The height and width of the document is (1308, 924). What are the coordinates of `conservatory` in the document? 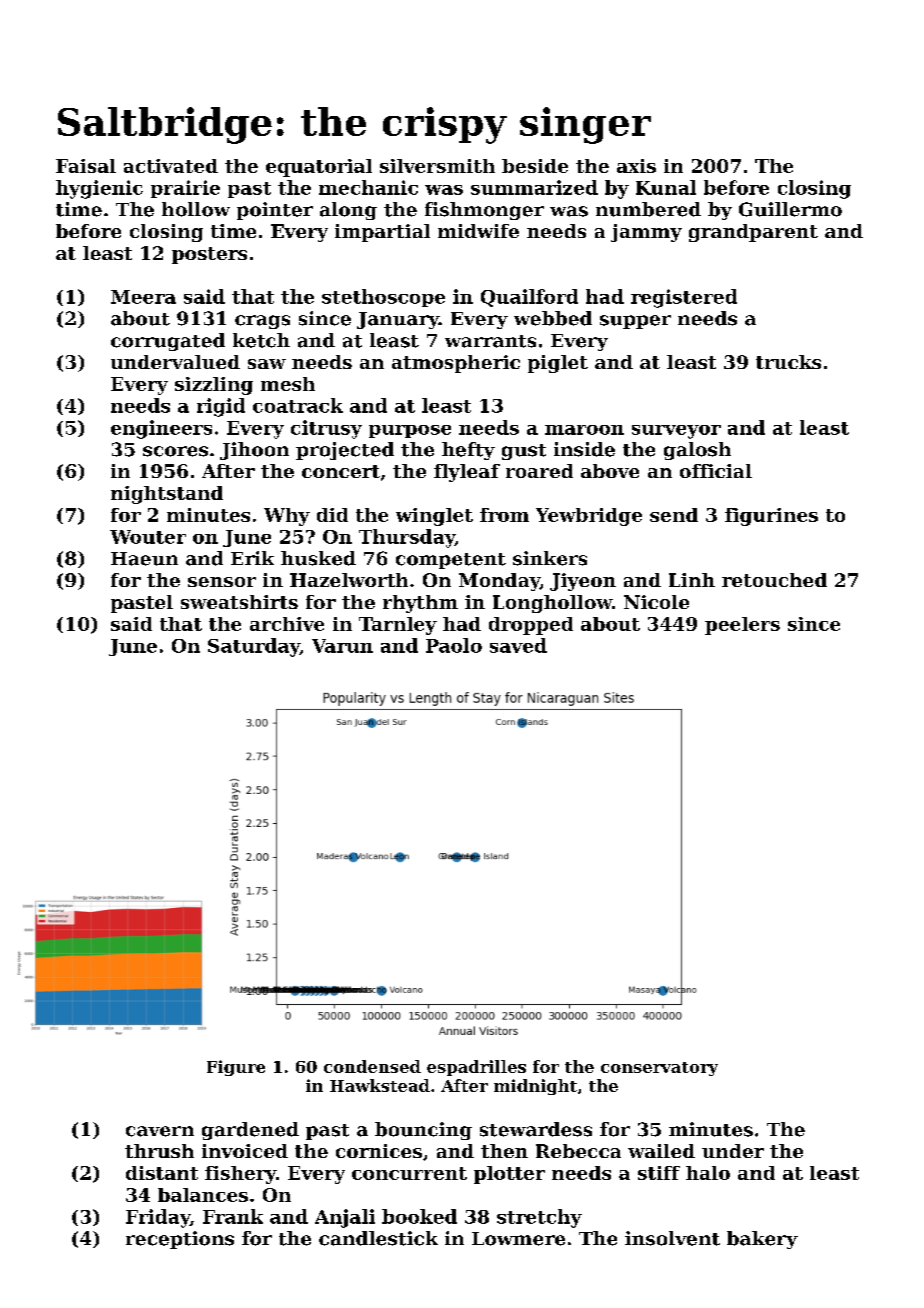 It's located at (659, 1069).
